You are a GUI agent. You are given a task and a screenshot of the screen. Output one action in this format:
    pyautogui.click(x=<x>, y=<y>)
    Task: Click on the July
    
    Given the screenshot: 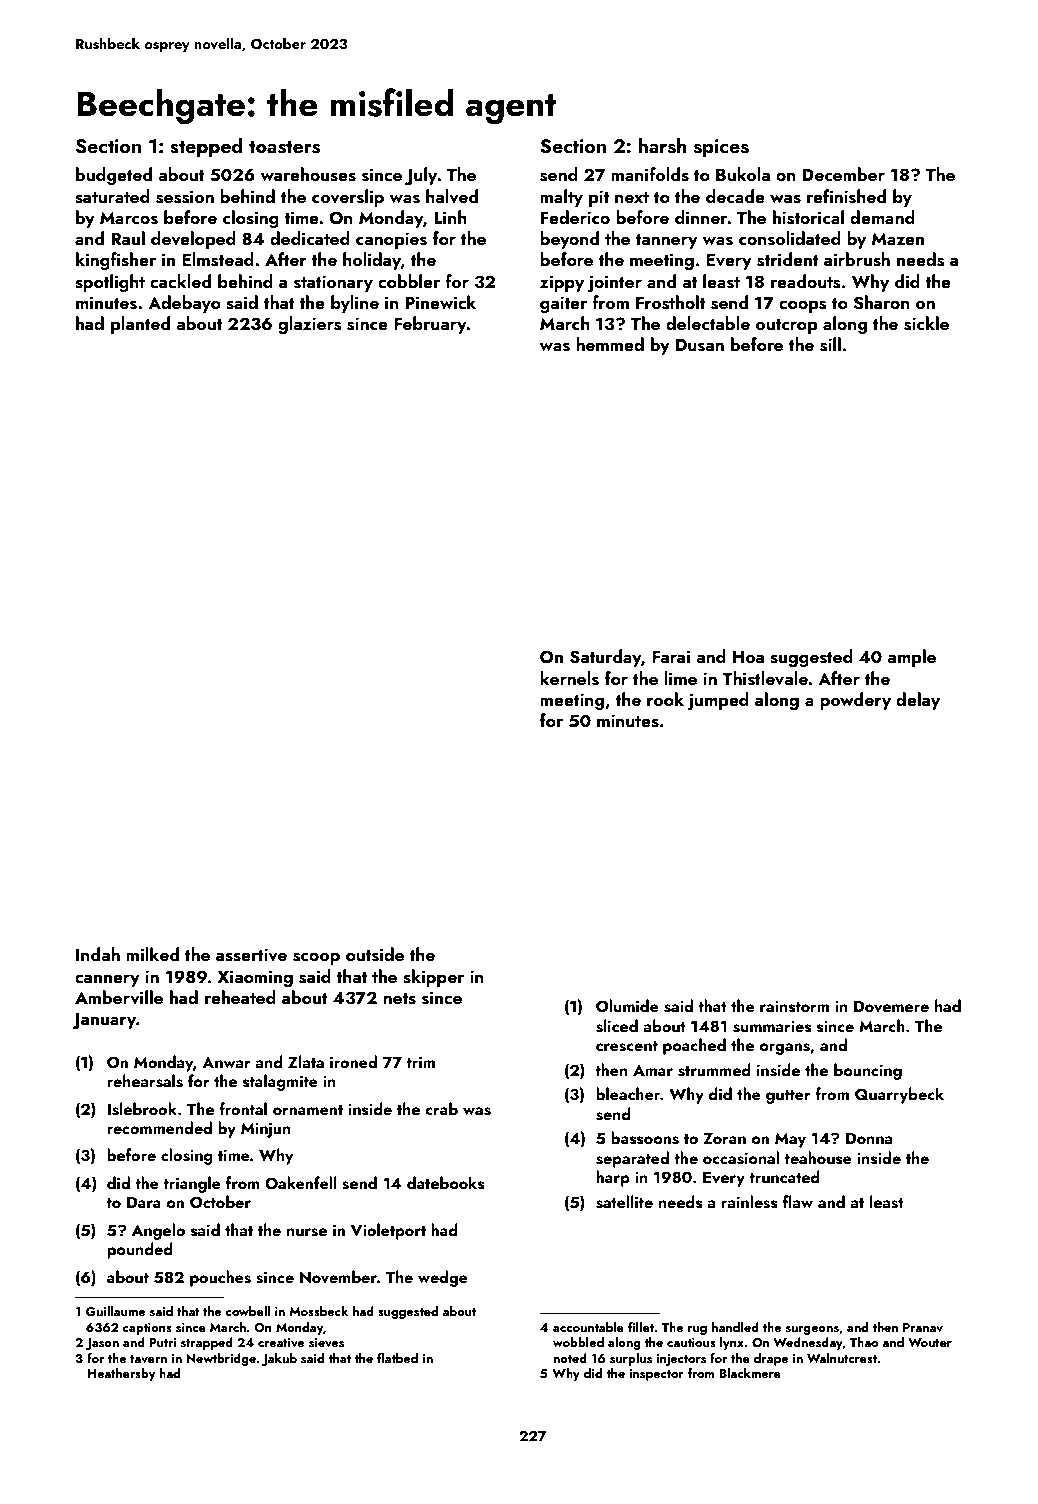 What is the action you would take?
    pyautogui.click(x=421, y=176)
